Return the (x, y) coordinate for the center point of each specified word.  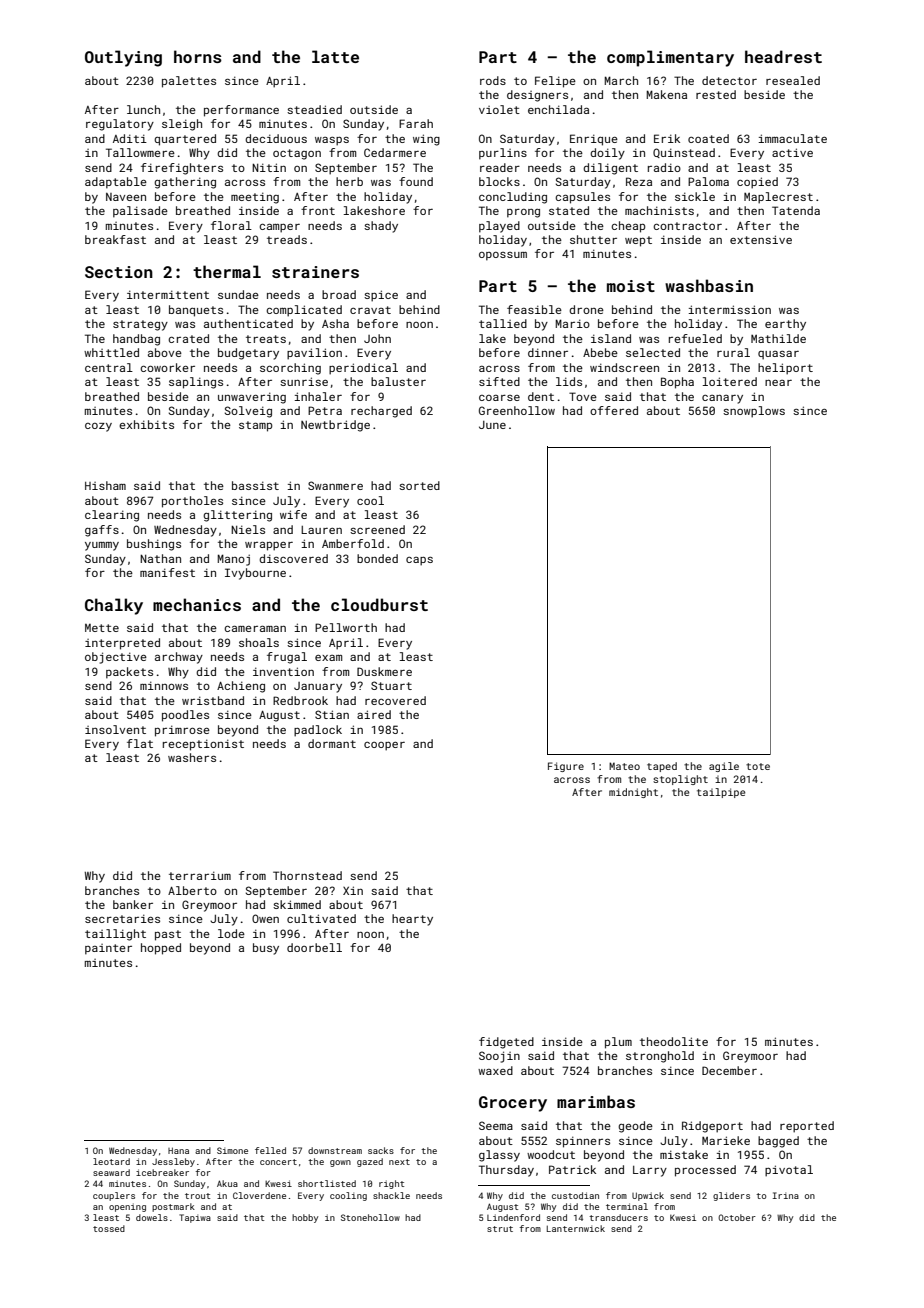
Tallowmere (140, 152)
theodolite (674, 1041)
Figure (566, 767)
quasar (778, 355)
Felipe (555, 82)
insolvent (115, 729)
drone (586, 309)
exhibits (146, 424)
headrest (783, 56)
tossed (109, 1228)
